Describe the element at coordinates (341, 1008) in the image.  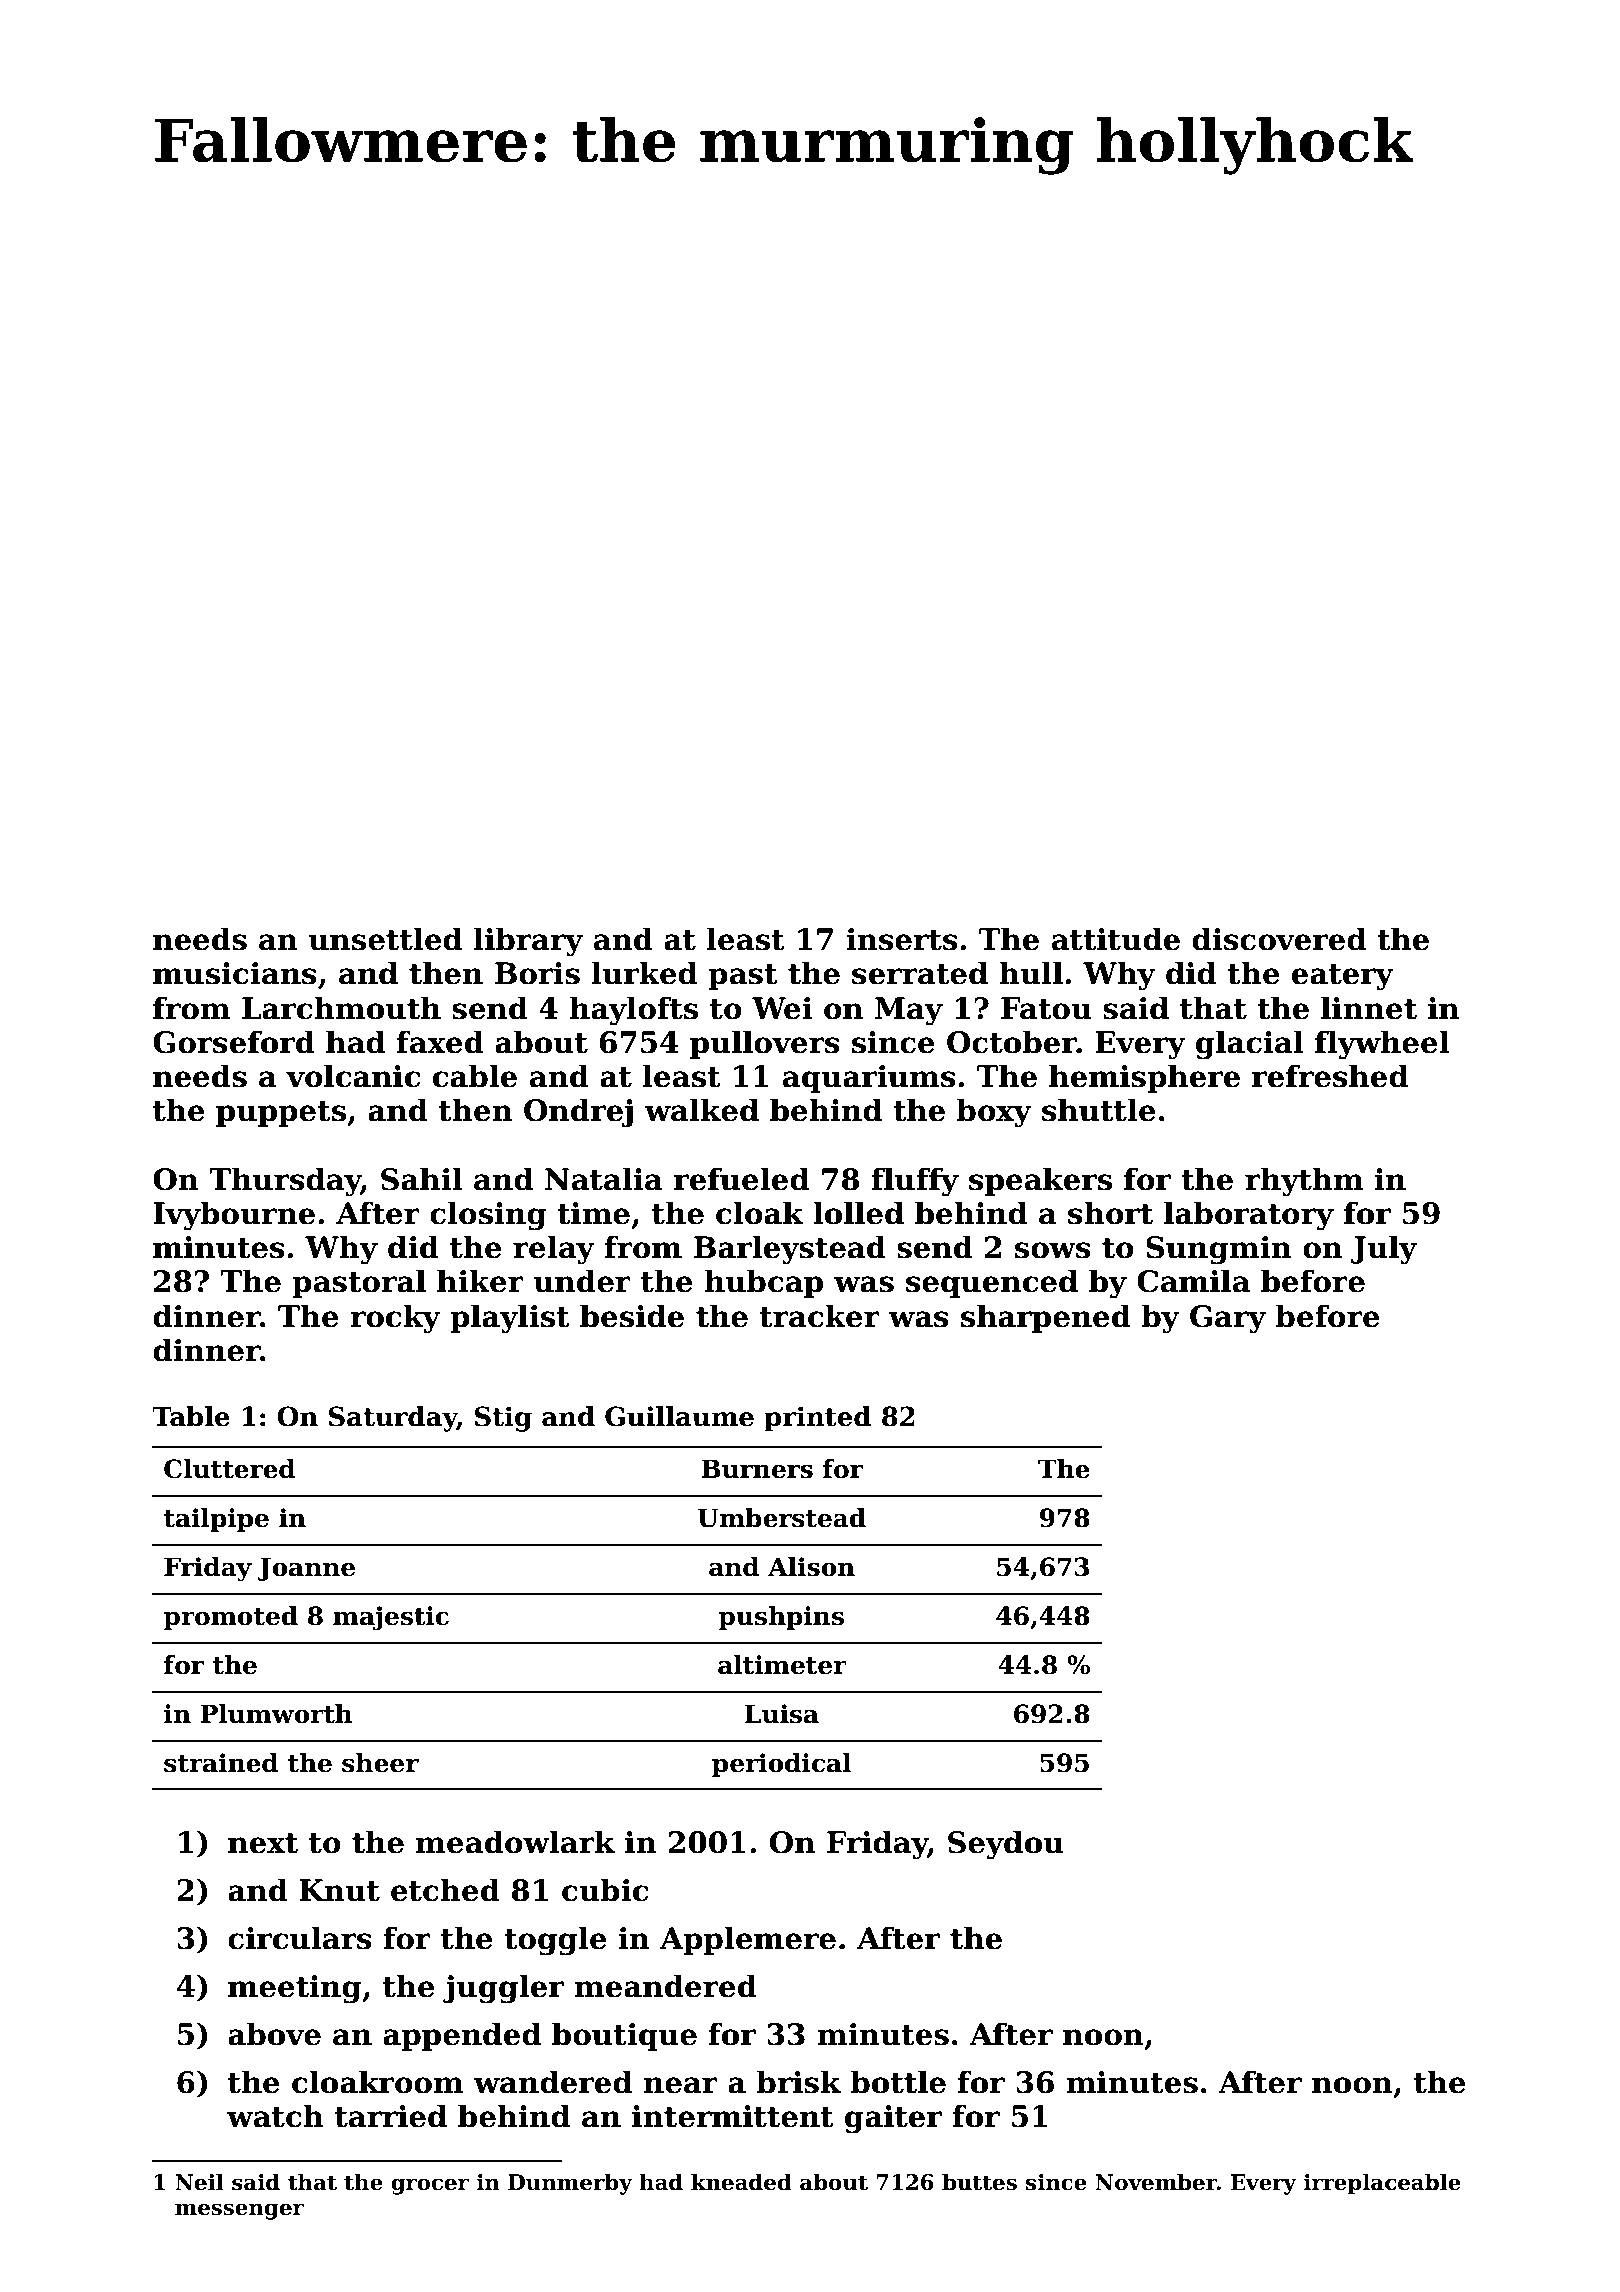
I see `Larchmouth` at that location.
